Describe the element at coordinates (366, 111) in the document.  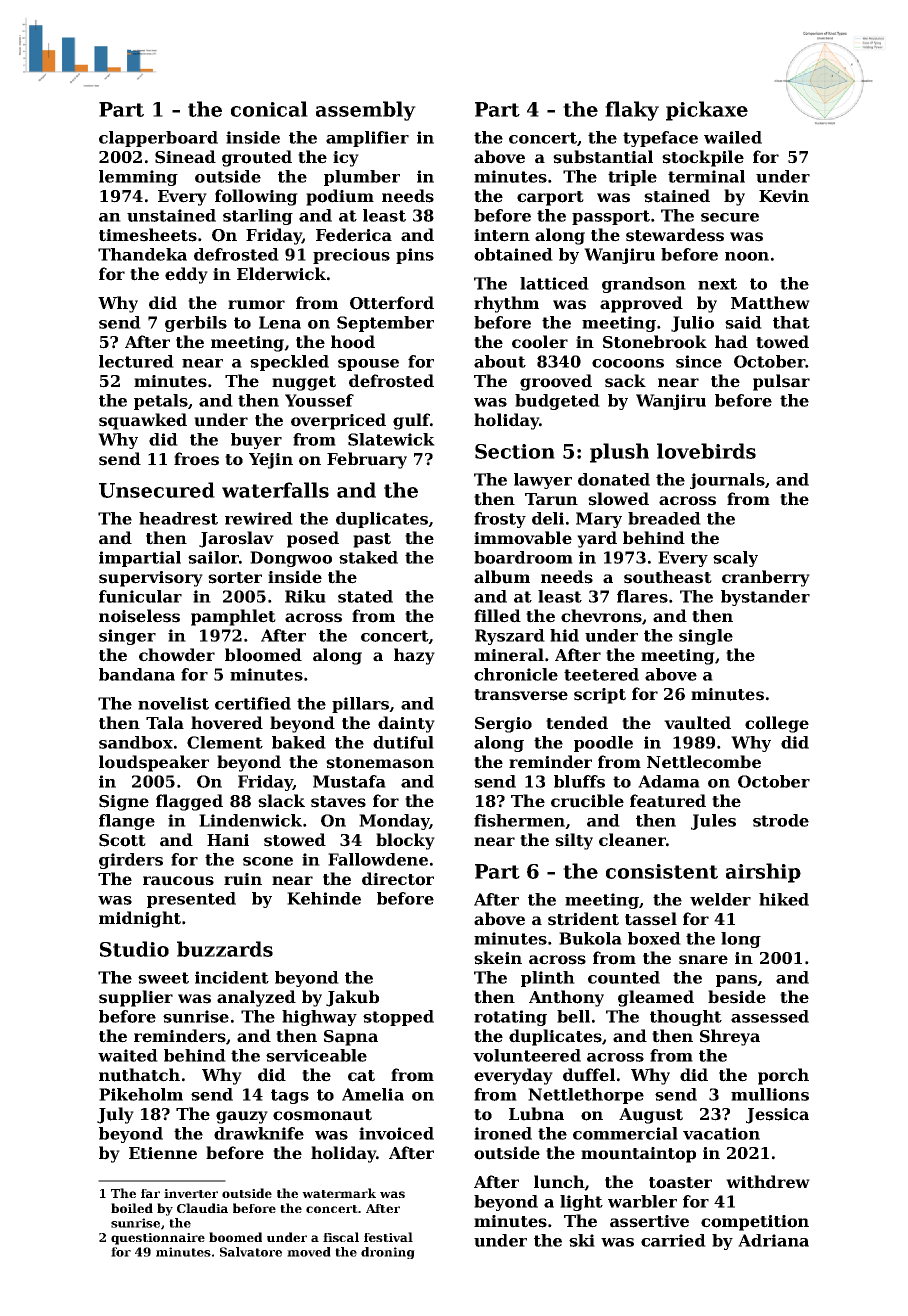
I see `assembly` at that location.
